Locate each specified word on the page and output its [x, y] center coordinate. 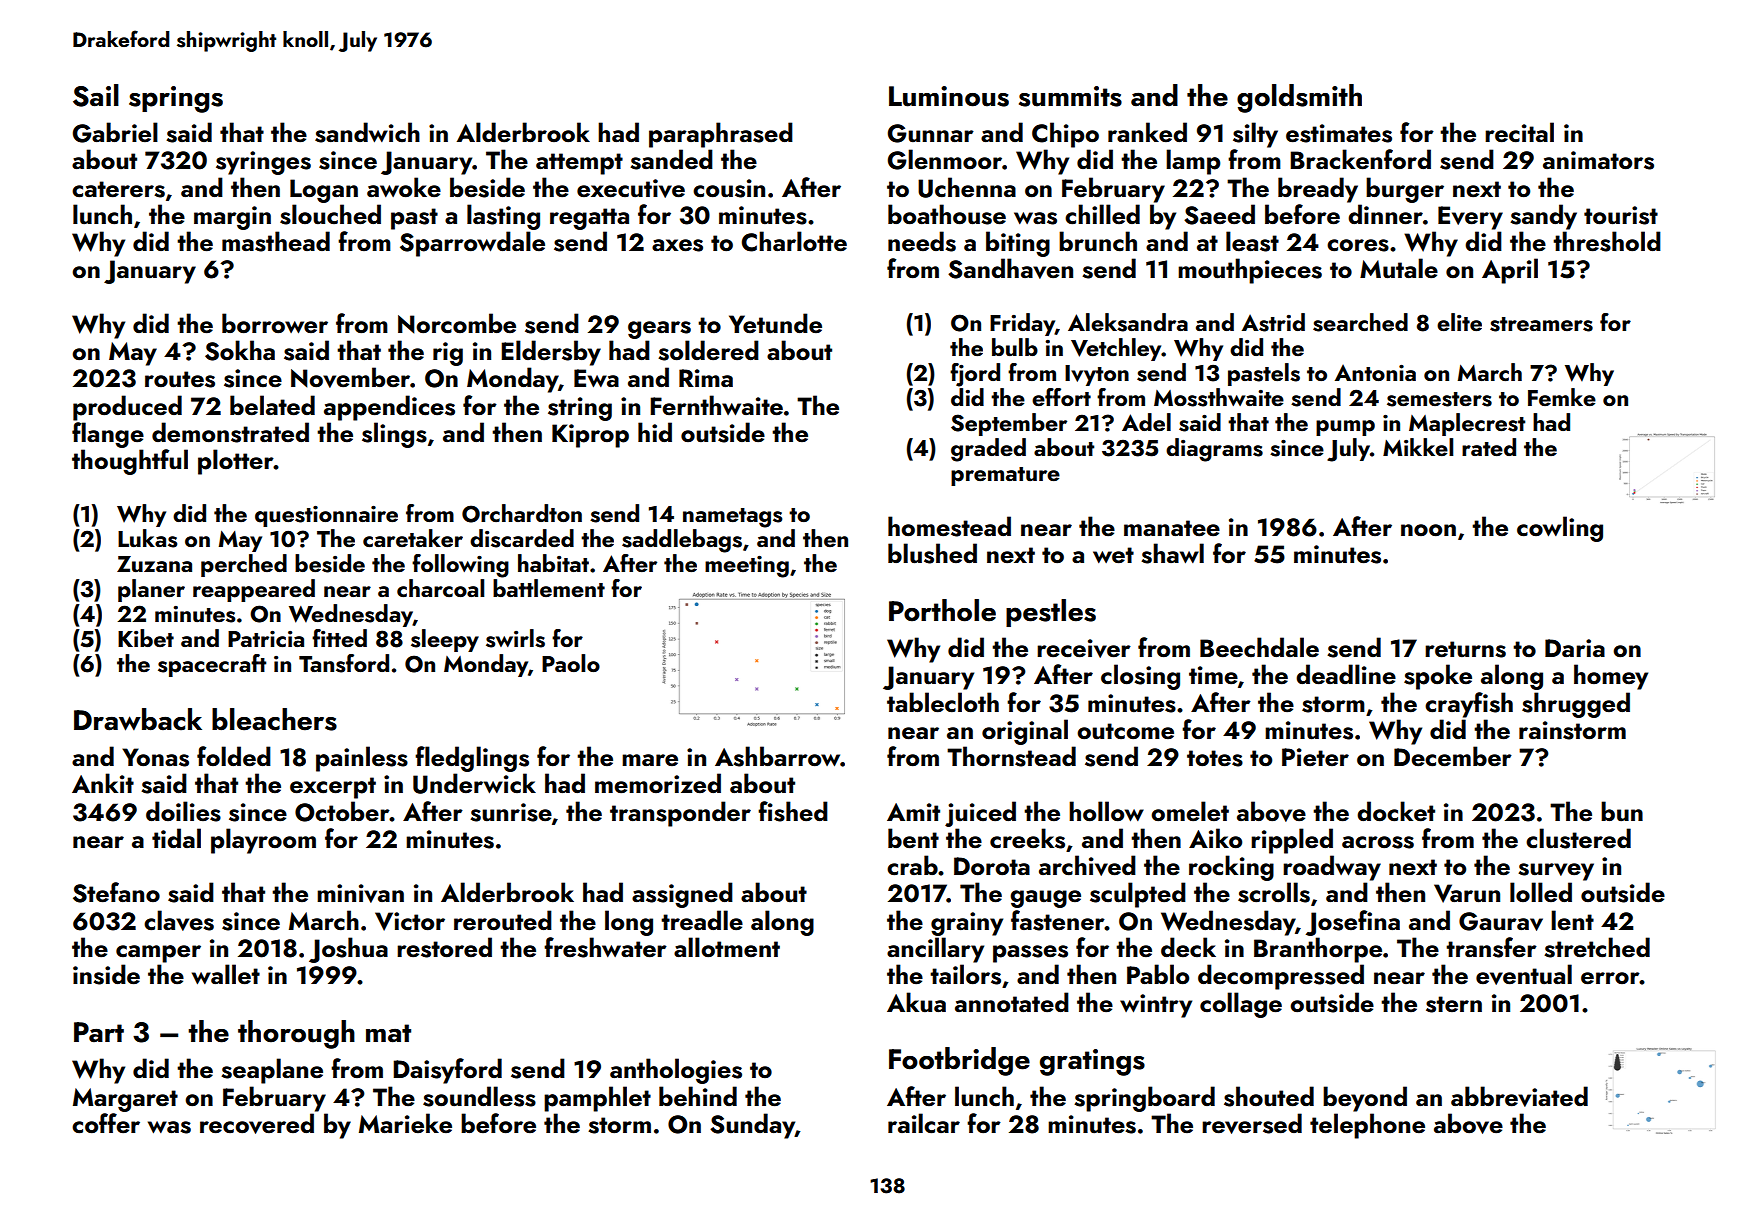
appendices [389, 408]
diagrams [1214, 450]
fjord [975, 375]
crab [912, 865]
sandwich [367, 132]
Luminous [949, 96]
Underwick [474, 783]
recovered [257, 1123]
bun [1622, 811]
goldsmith [1299, 98]
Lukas [147, 538]
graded [988, 450]
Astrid [1273, 322]
